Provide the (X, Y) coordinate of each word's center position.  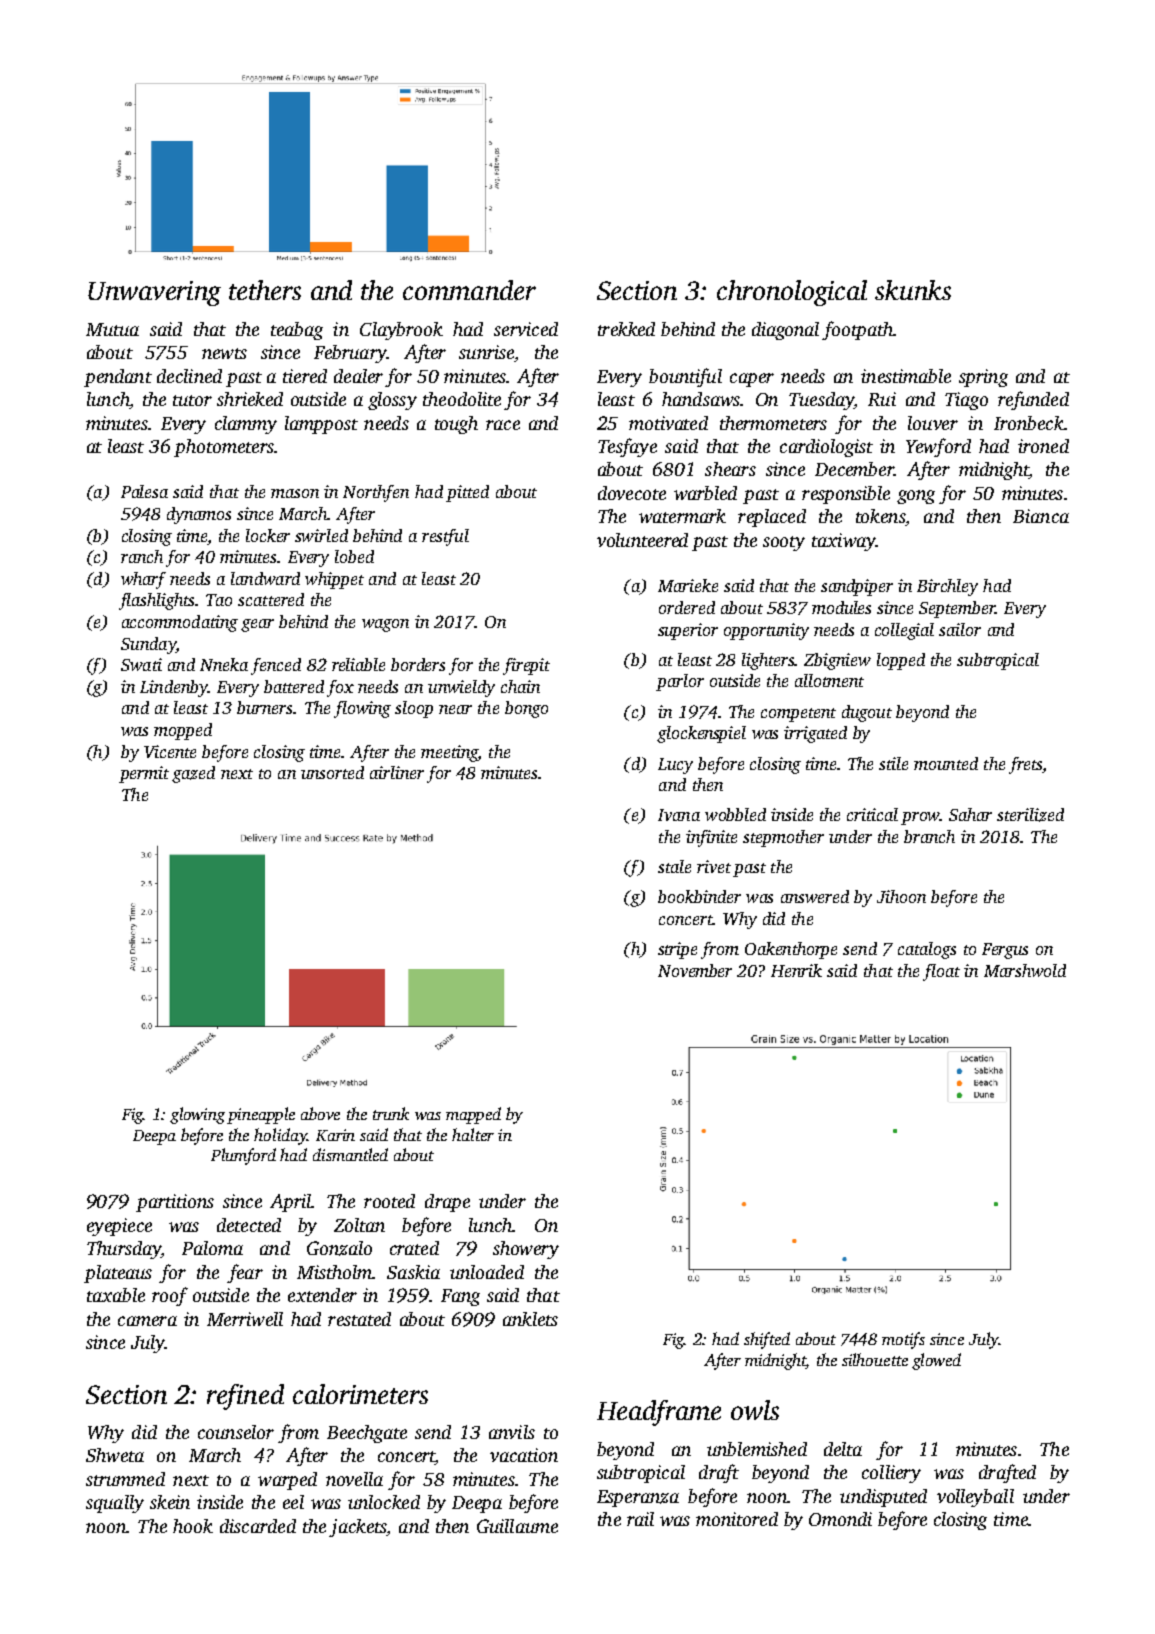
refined (245, 1397)
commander (469, 290)
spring (983, 378)
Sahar (970, 814)
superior (688, 631)
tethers (265, 290)
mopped (183, 731)
